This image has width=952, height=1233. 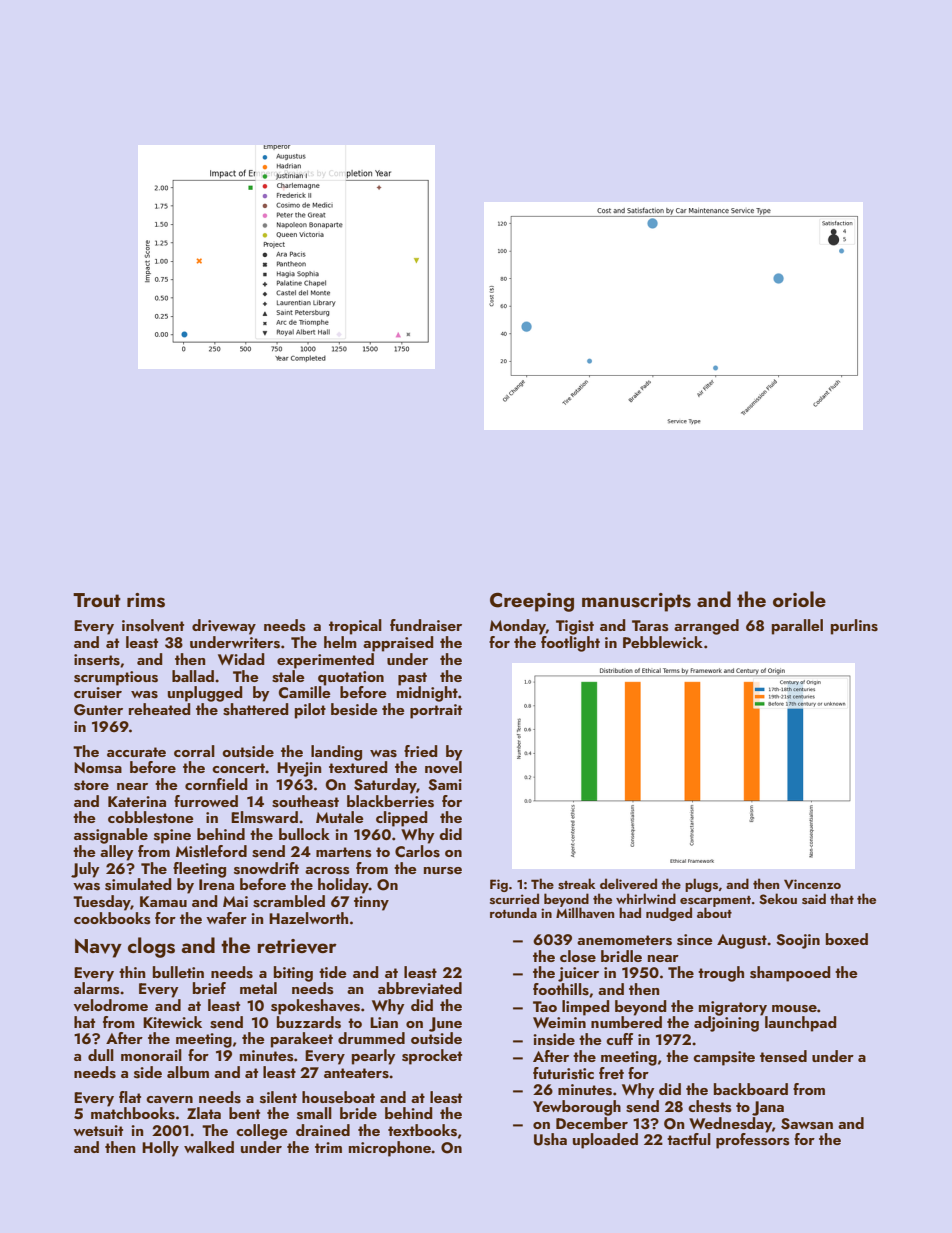 I want to click on Vincenzo, so click(x=812, y=884).
